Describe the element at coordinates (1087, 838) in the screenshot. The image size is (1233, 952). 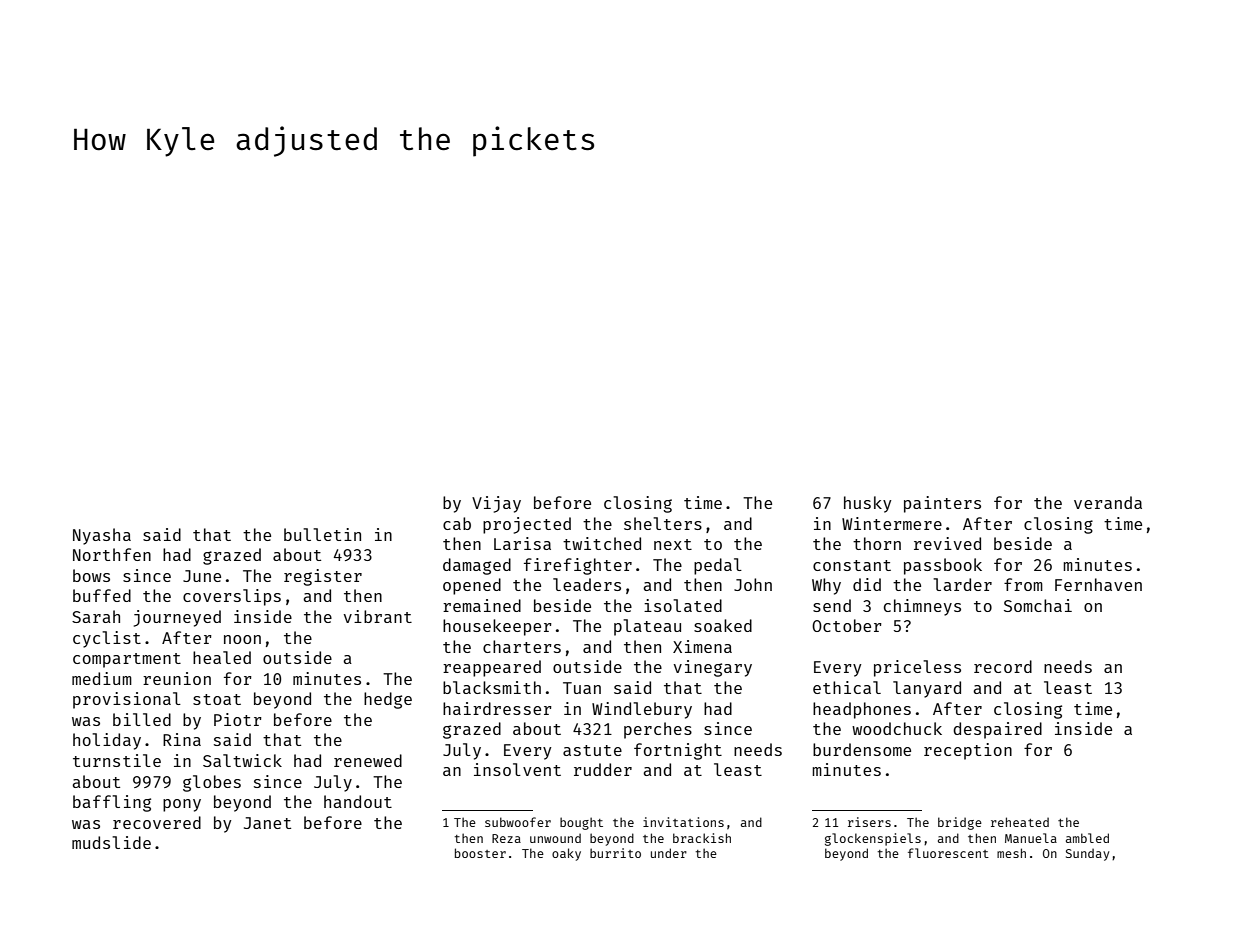
I see `ambled` at that location.
